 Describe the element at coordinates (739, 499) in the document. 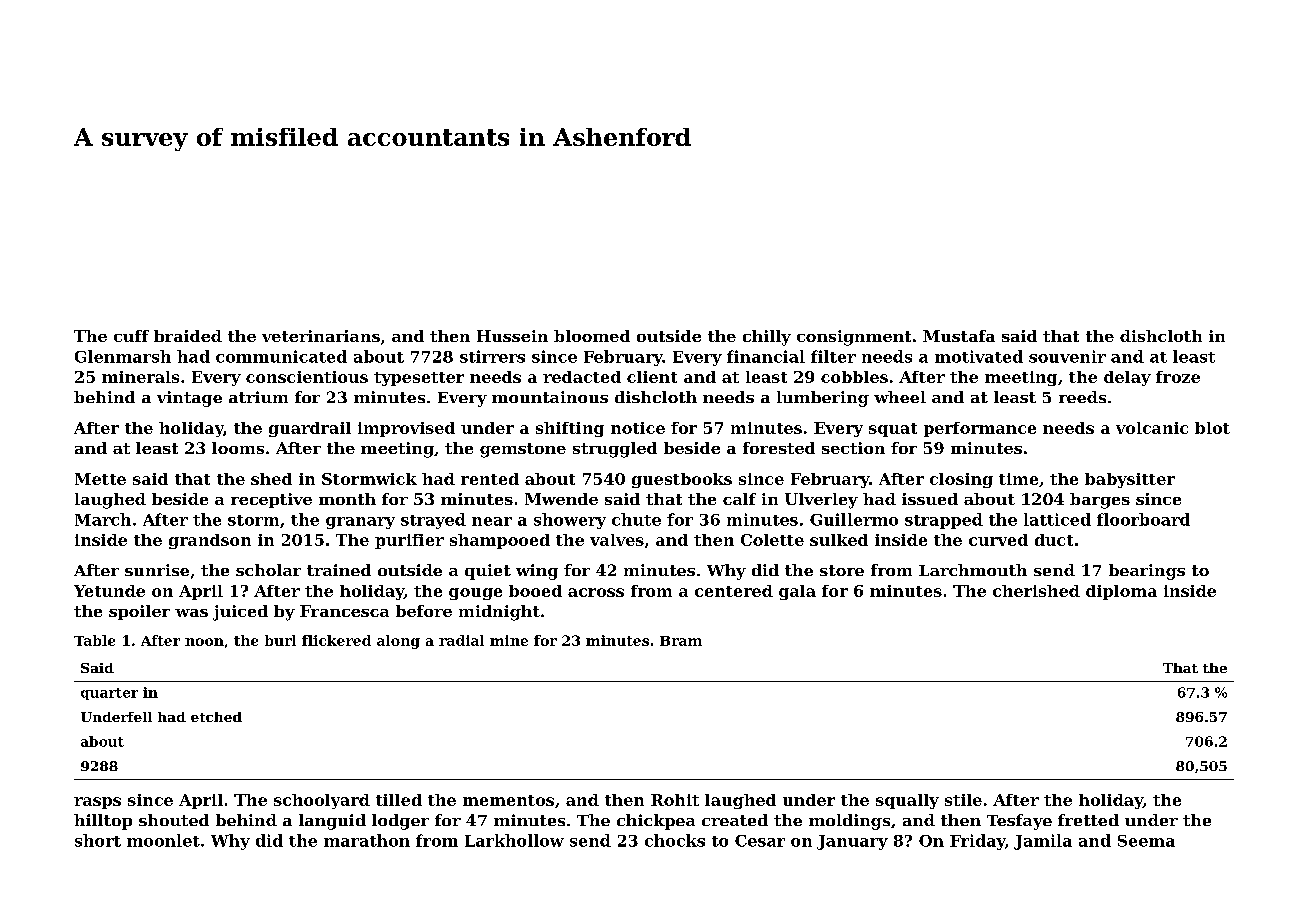

I see `calf` at that location.
